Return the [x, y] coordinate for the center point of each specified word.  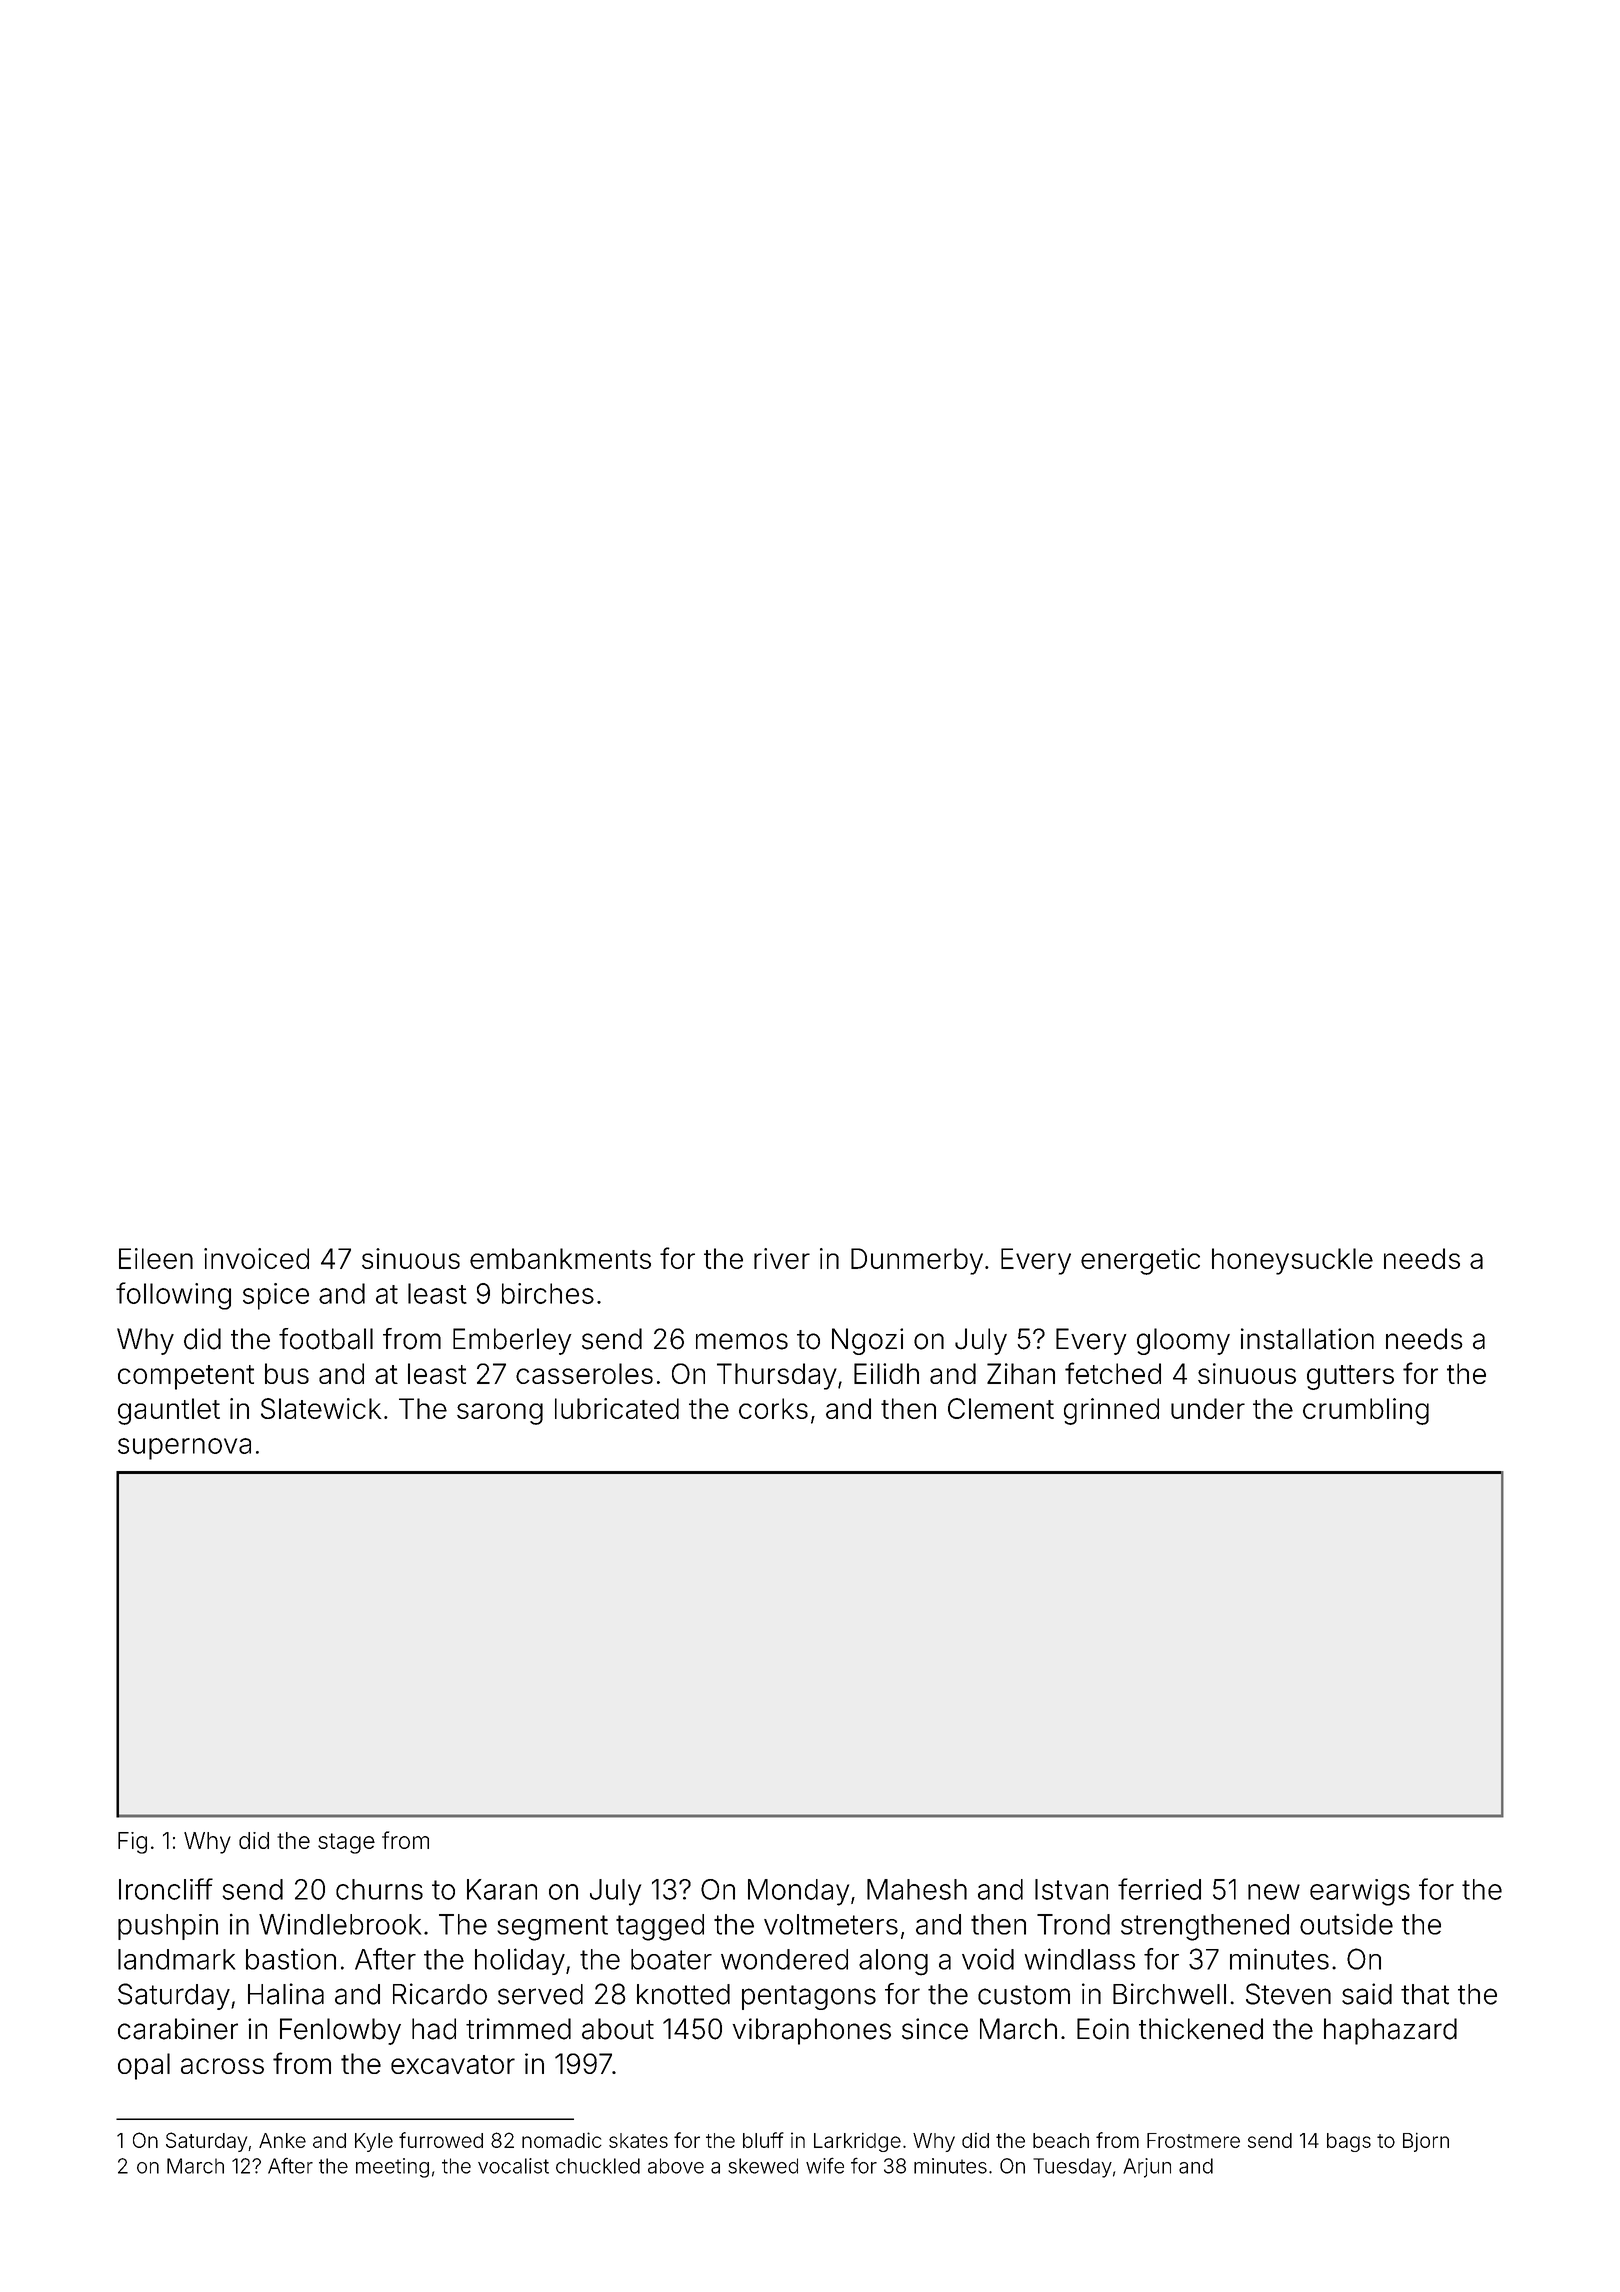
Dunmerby [917, 1261]
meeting [392, 2168]
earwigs [1360, 1892]
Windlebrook [340, 1924]
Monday [798, 1892]
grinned [1111, 1411]
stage [346, 1843]
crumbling [1366, 1411]
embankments [560, 1258]
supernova [184, 1449]
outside [1346, 1924]
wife [825, 2165]
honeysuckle [1292, 1261]
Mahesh [917, 1889]
